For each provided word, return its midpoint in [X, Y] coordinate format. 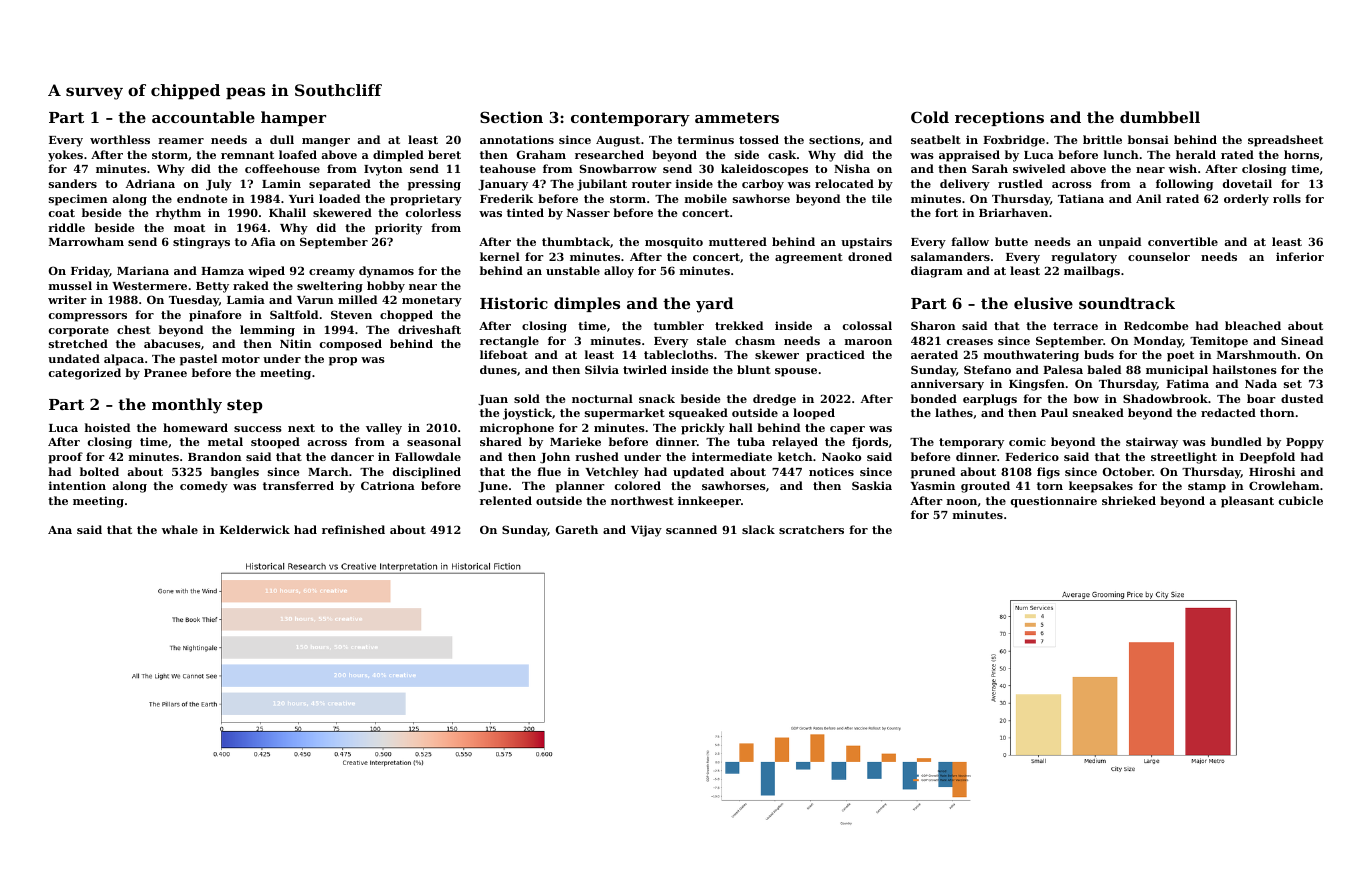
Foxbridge [1014, 141]
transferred [298, 485]
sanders [73, 183]
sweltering [330, 287]
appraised [969, 156]
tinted [525, 212]
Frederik [506, 198]
